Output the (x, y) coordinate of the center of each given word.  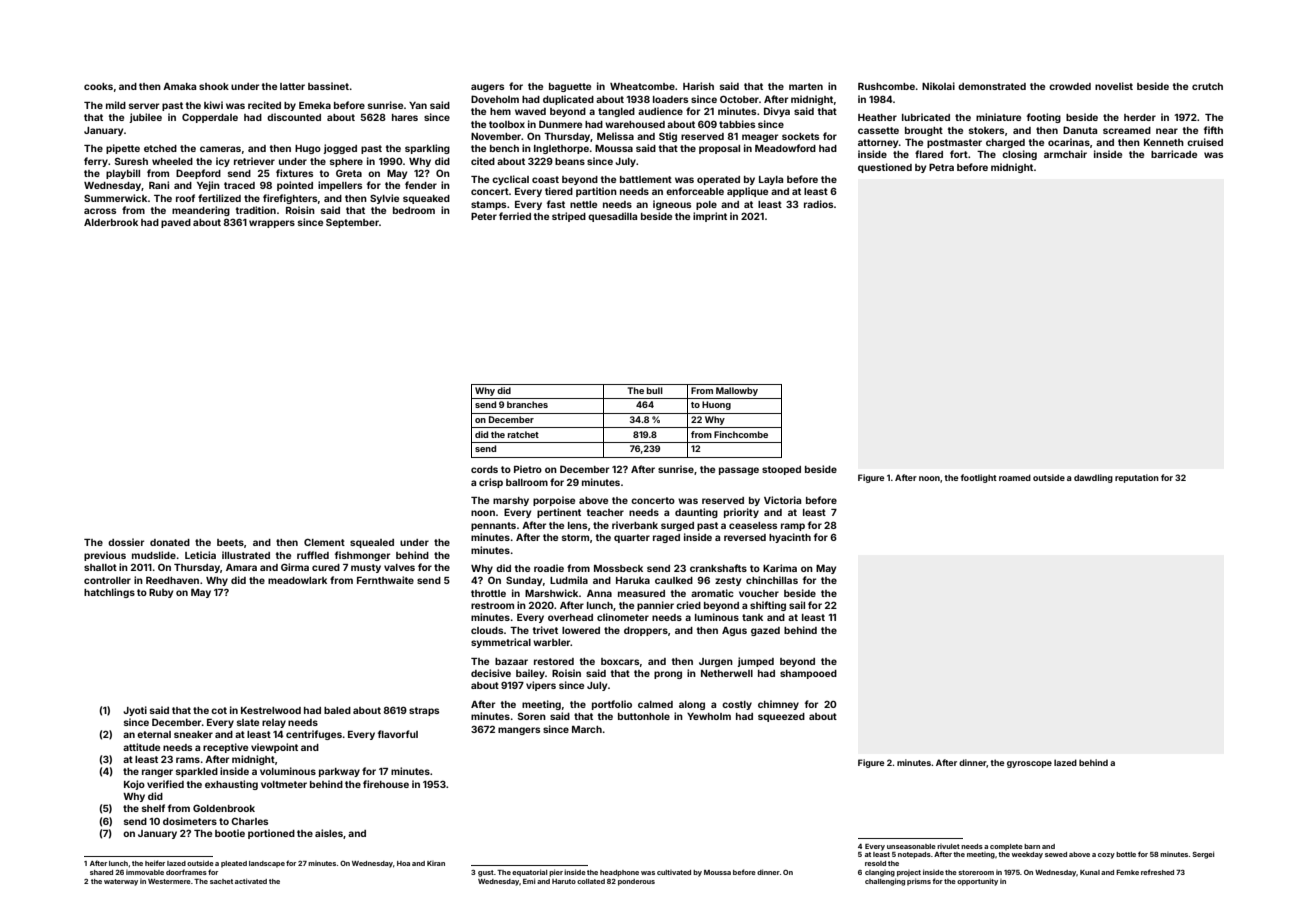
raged (666, 538)
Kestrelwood (271, 710)
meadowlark (297, 580)
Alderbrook (111, 222)
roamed (1015, 477)
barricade (1174, 154)
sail (797, 605)
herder (1140, 117)
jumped (755, 662)
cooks (98, 86)
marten (806, 86)
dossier (126, 542)
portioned (271, 834)
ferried (515, 216)
